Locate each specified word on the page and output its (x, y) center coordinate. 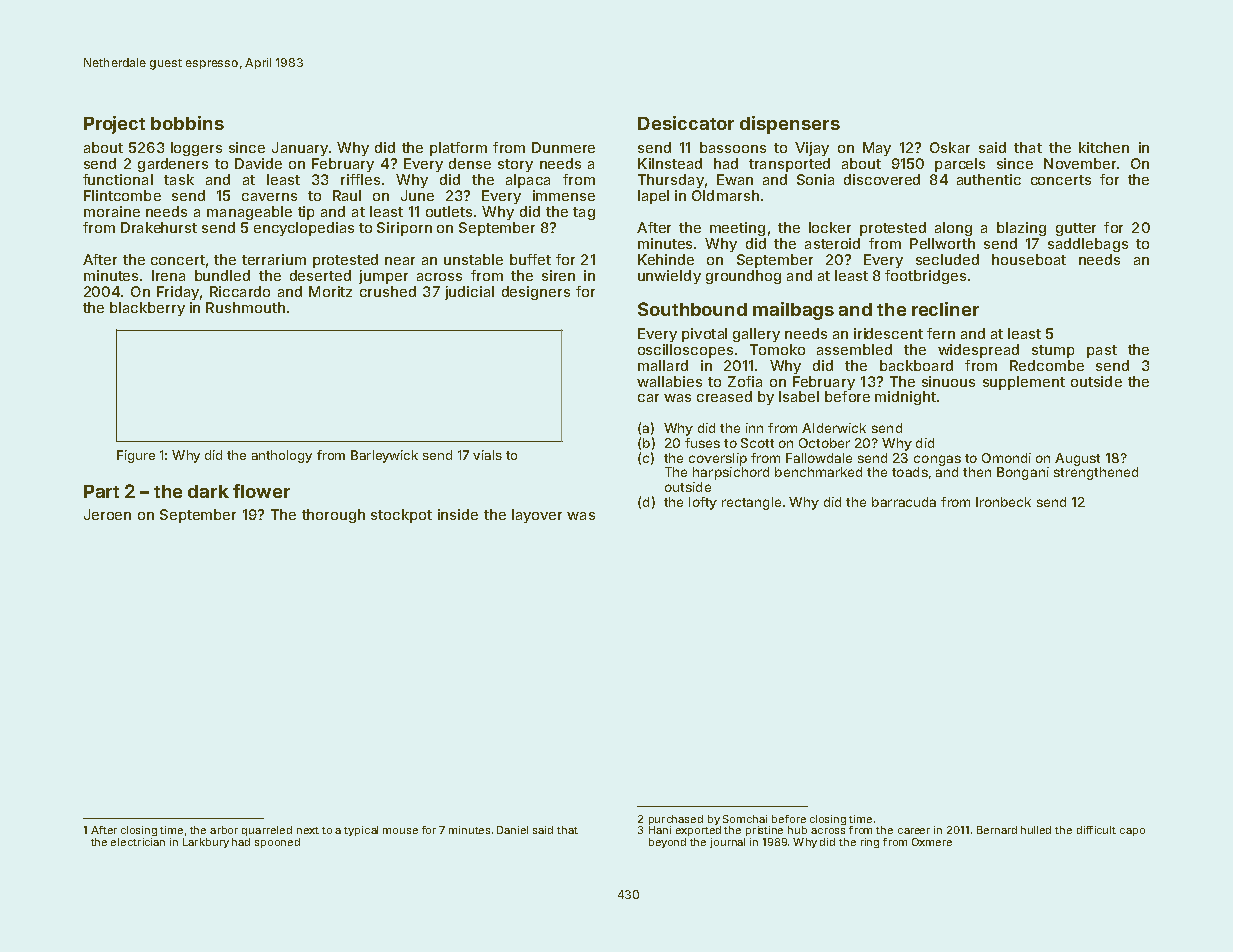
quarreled (267, 831)
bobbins (187, 123)
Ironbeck (1003, 502)
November (1080, 163)
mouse (400, 831)
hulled (1036, 830)
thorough (333, 516)
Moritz (330, 291)
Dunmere (563, 147)
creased (724, 396)
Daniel (512, 830)
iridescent (888, 333)
